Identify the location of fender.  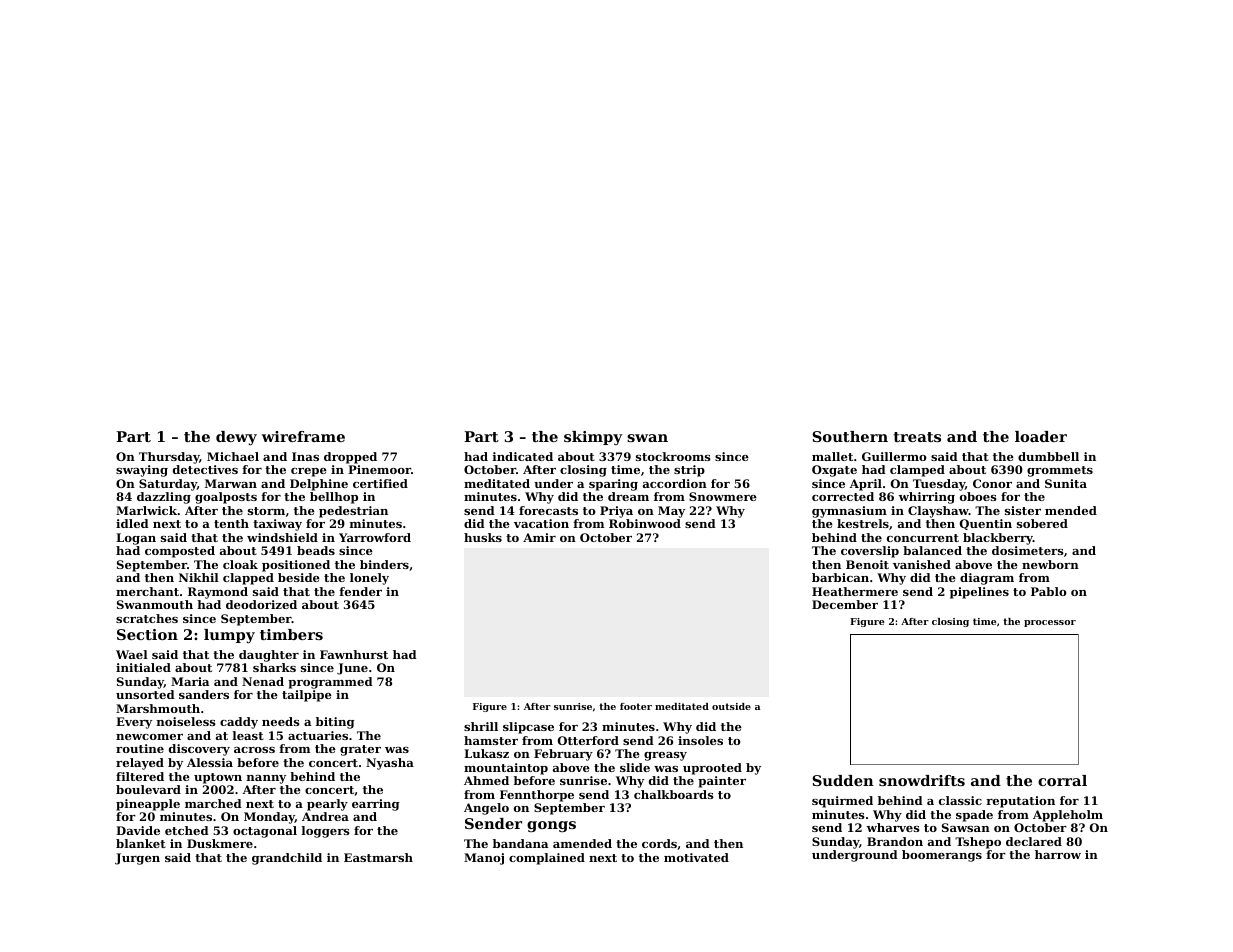
(360, 591).
